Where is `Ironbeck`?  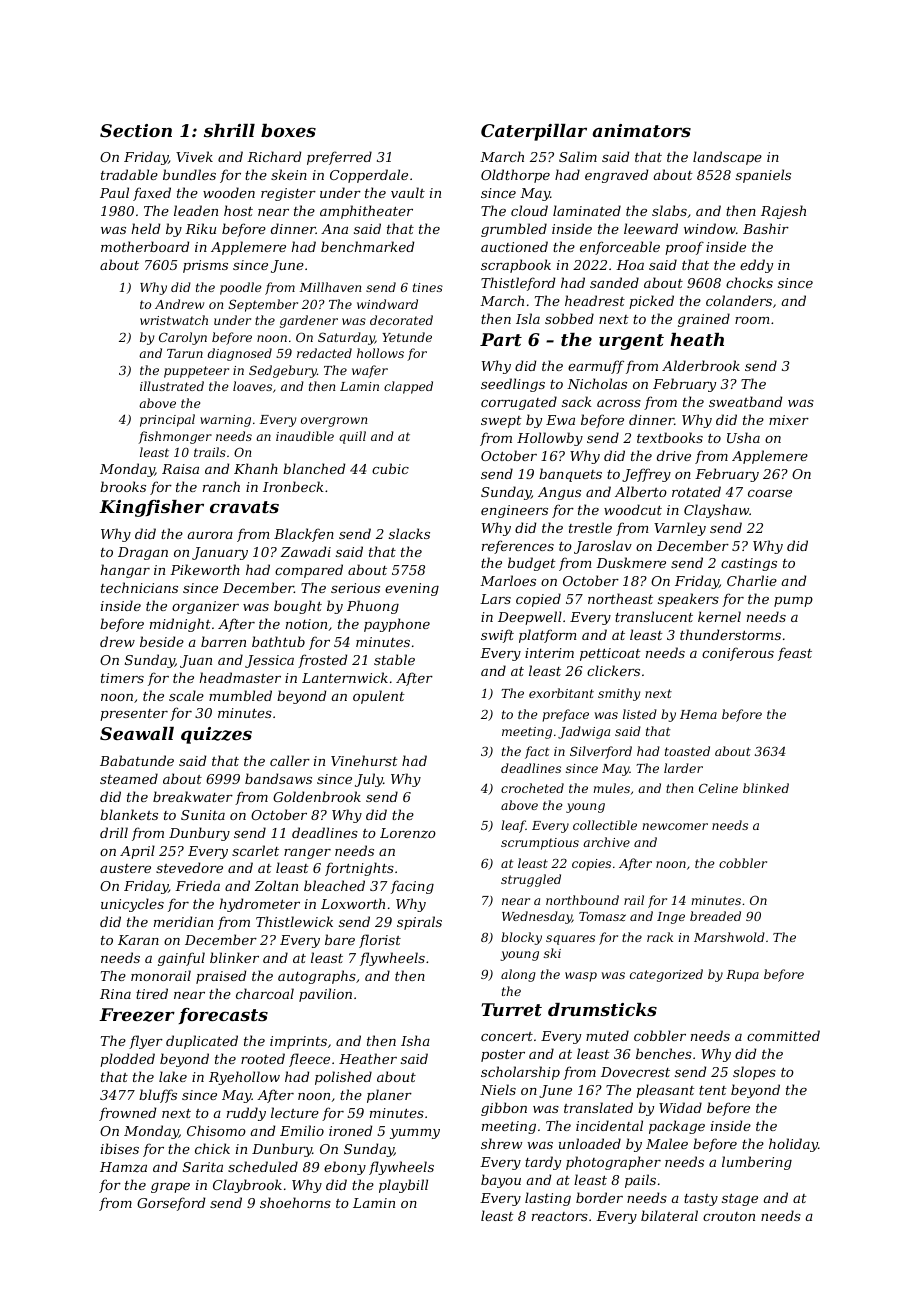 Ironbeck is located at coordinates (293, 486).
